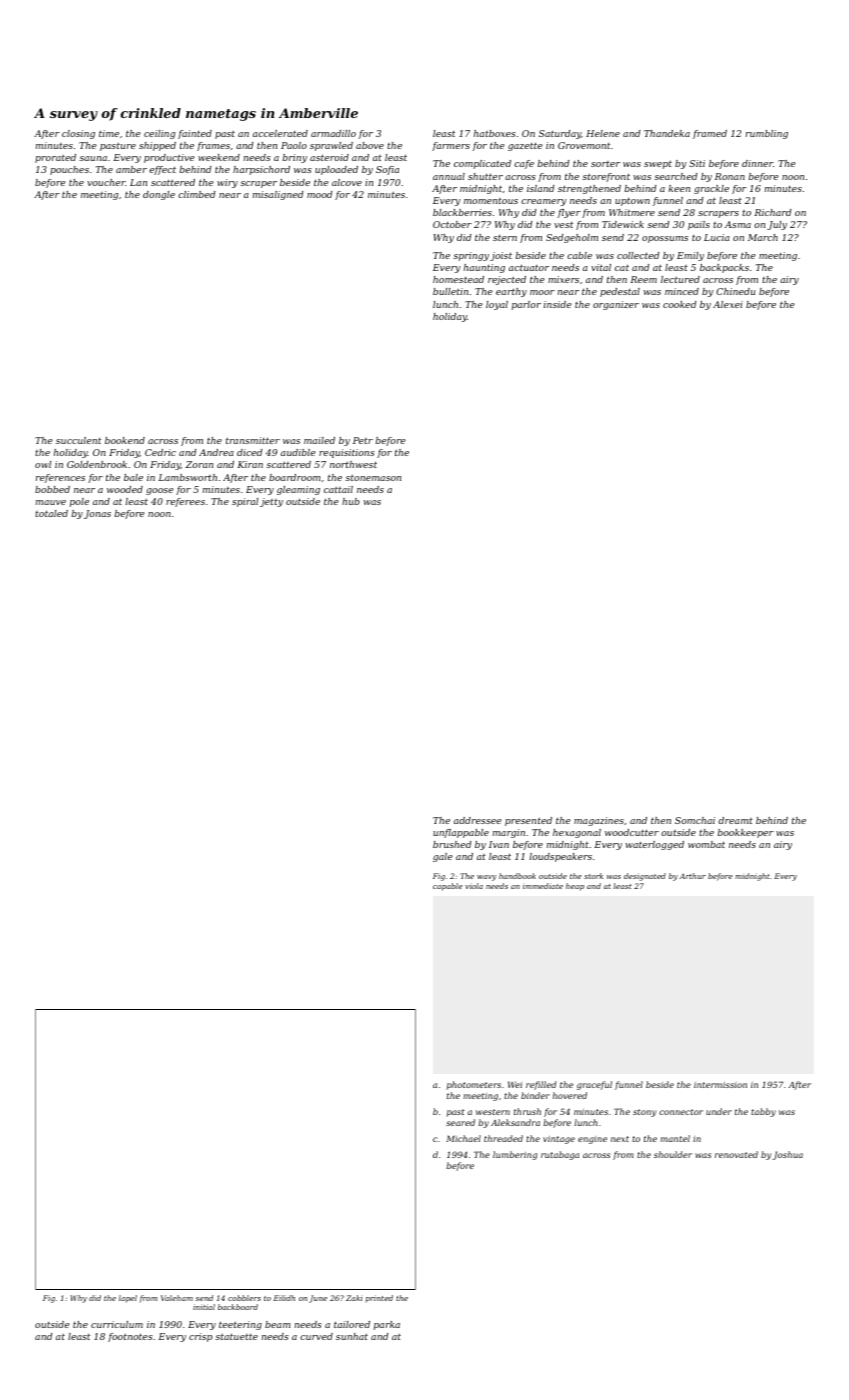 This document has width=849, height=1400. What do you see at coordinates (616, 305) in the document?
I see `organizer` at bounding box center [616, 305].
